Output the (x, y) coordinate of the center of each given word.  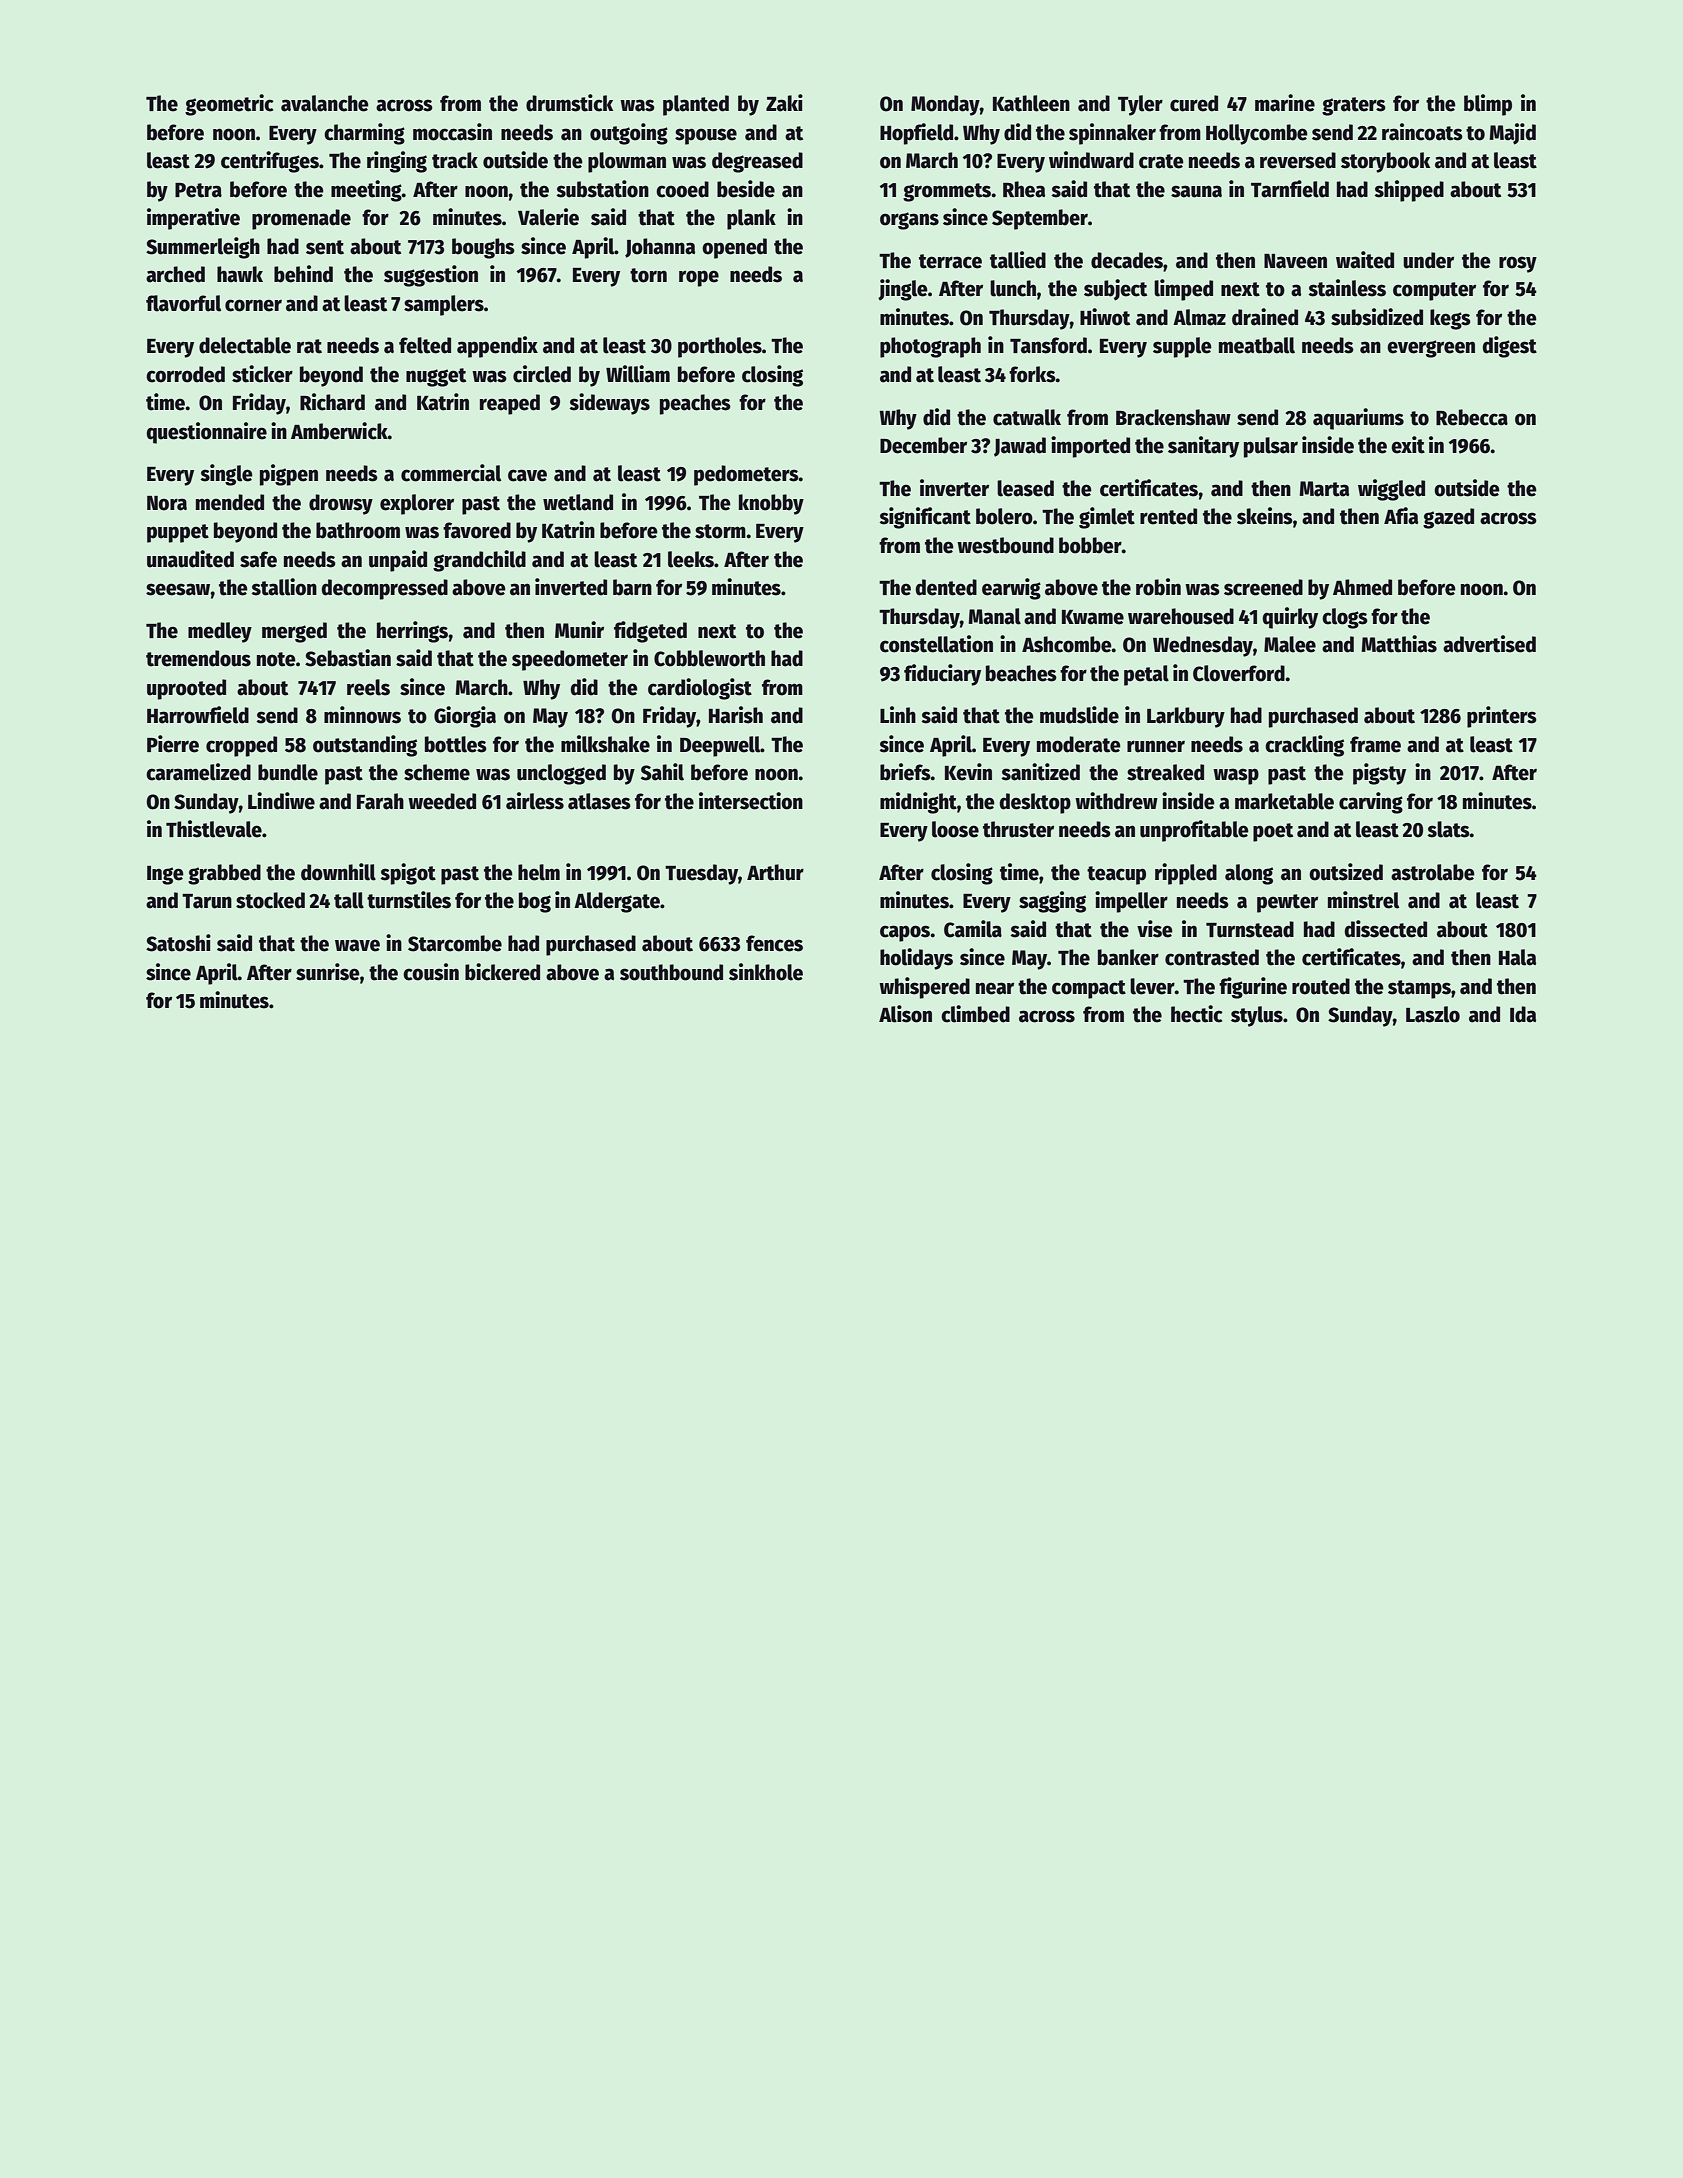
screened (1263, 587)
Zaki (784, 103)
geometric (229, 105)
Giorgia (465, 717)
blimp (1488, 105)
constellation (936, 644)
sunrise (328, 972)
